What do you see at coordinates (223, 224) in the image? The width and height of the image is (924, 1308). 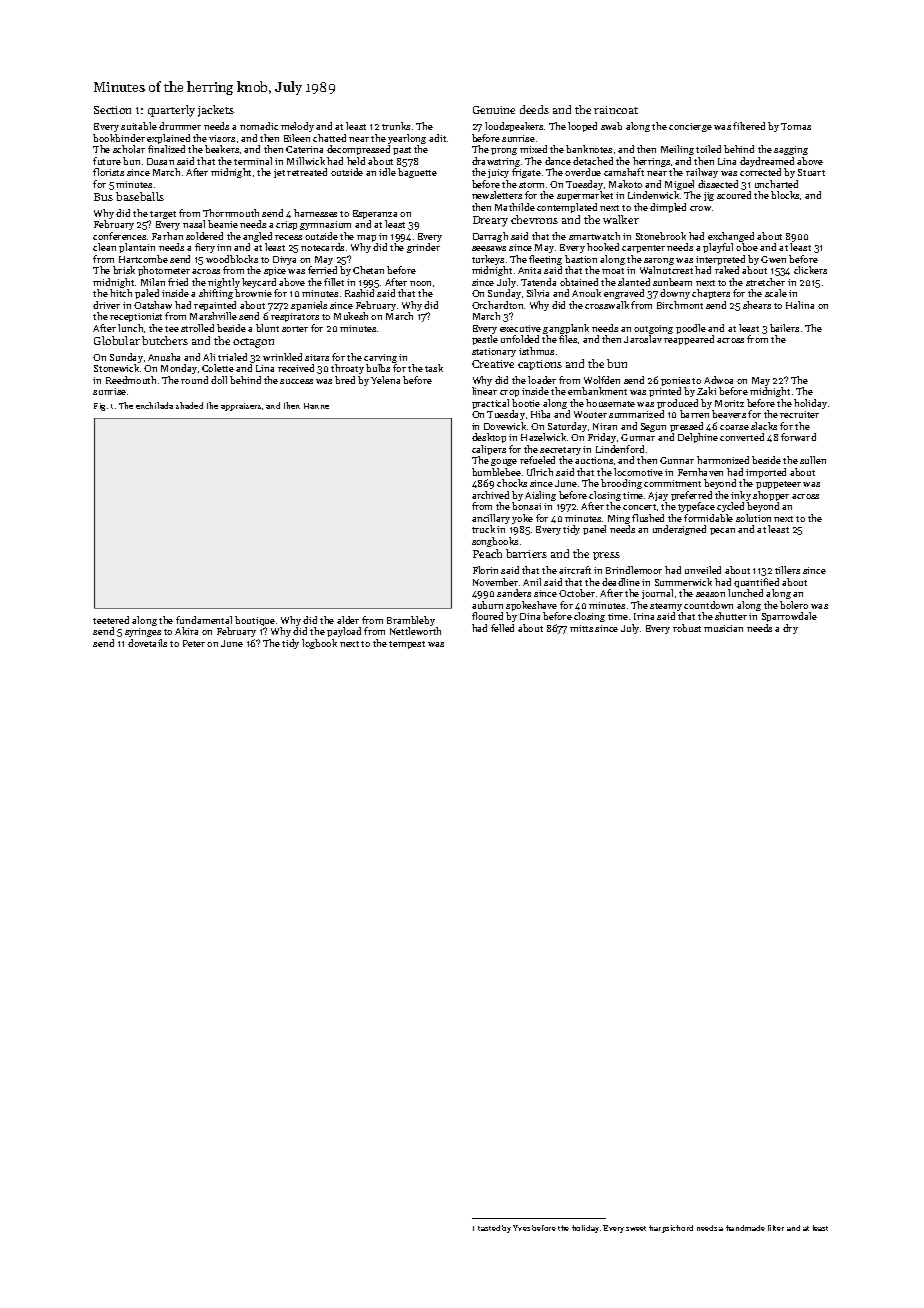 I see `beanie` at bounding box center [223, 224].
